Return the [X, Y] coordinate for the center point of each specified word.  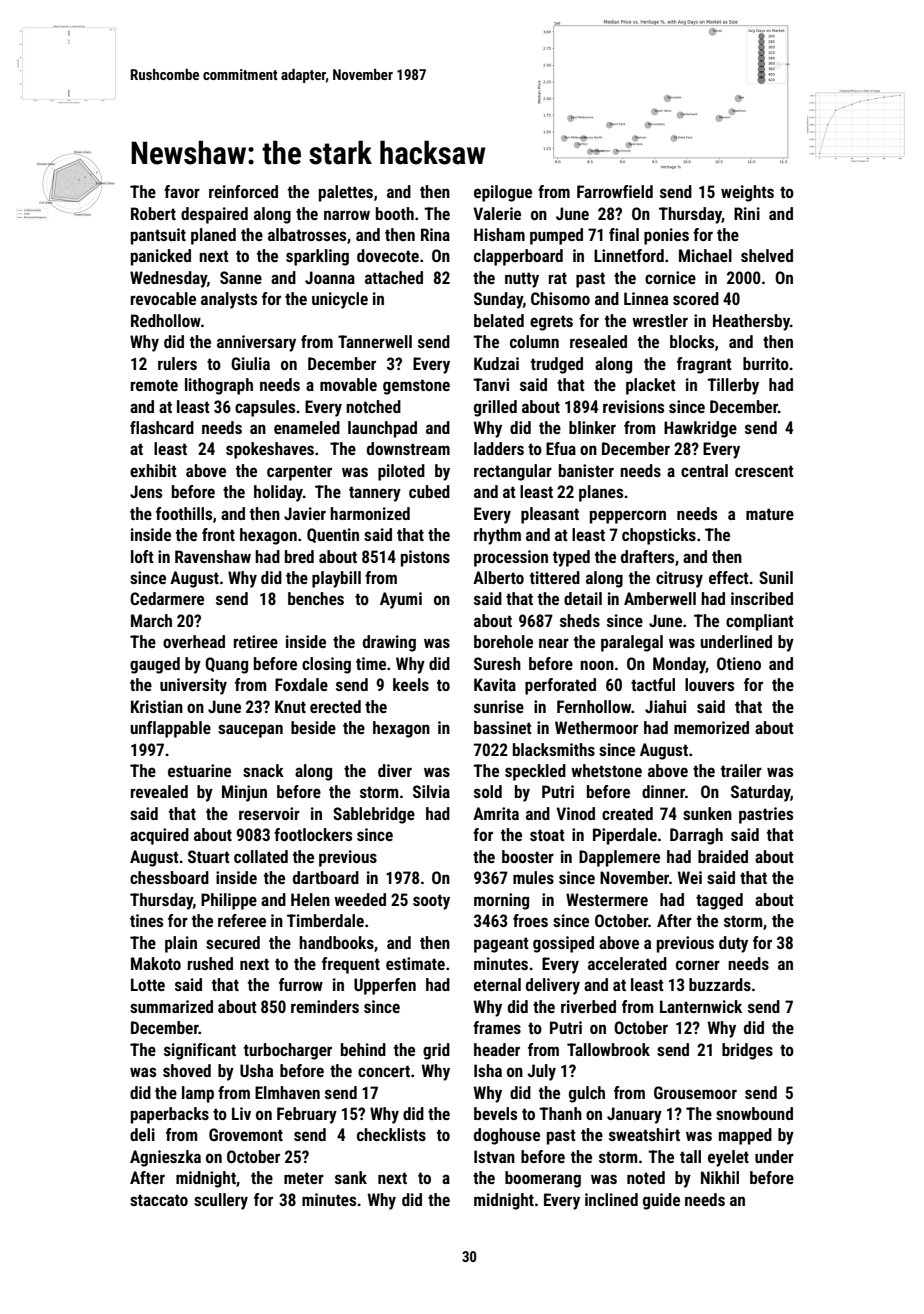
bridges [747, 1051]
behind [363, 1049]
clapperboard [518, 257]
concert [384, 1071]
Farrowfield [615, 191]
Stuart [209, 856]
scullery [221, 1201]
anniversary [256, 343]
